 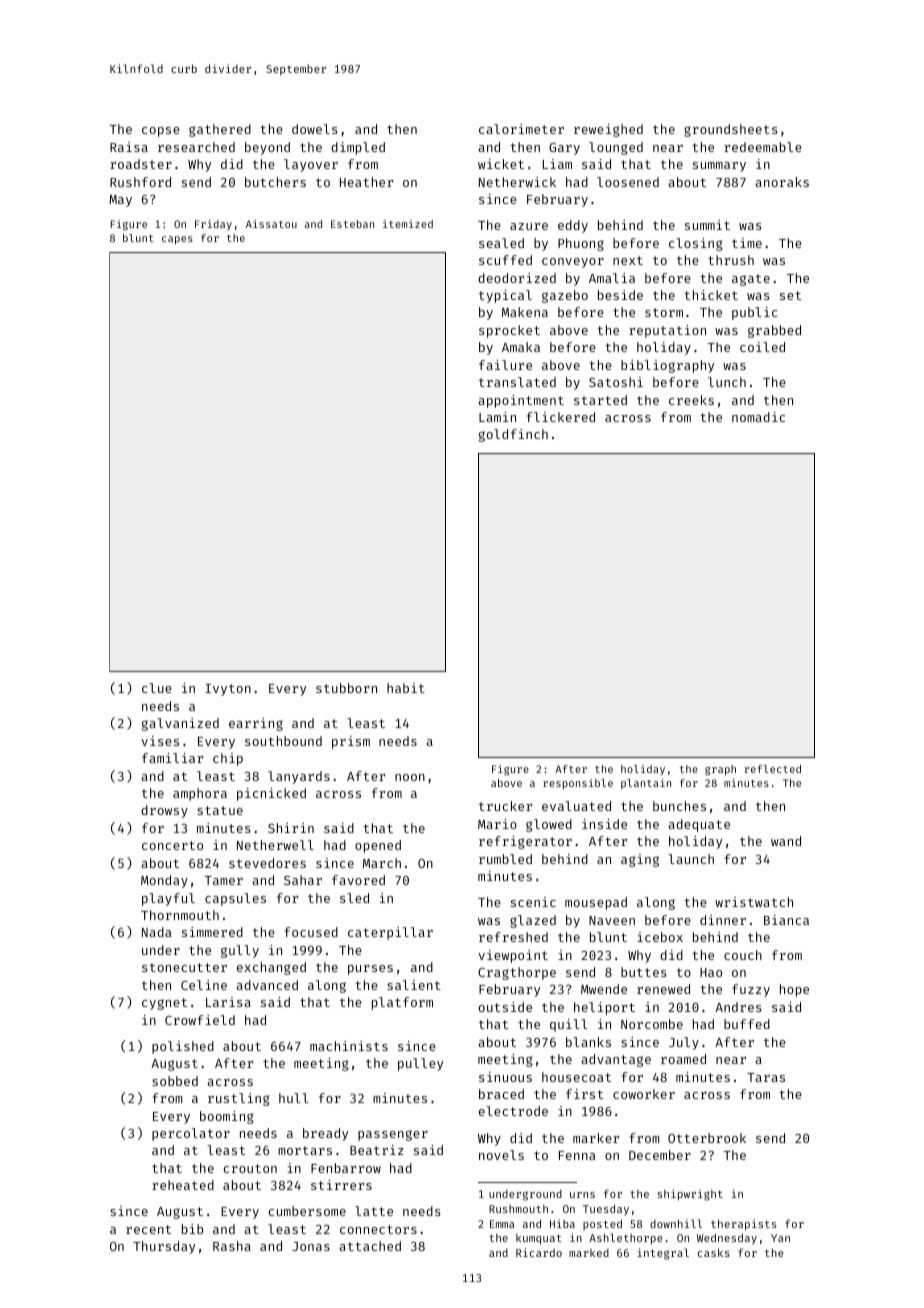 What do you see at coordinates (370, 1246) in the screenshot?
I see `attached` at bounding box center [370, 1246].
